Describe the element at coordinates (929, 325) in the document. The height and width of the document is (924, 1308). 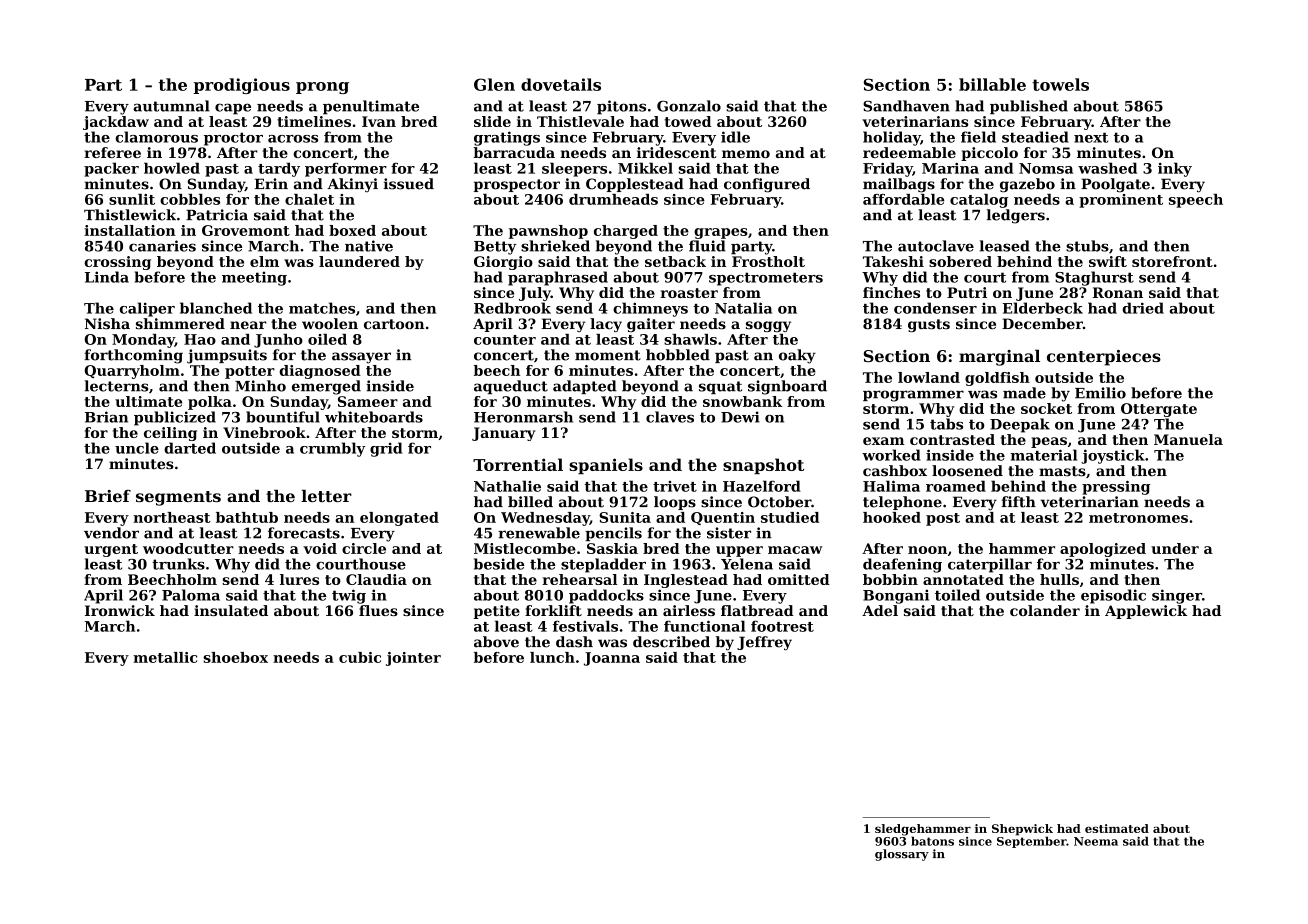
I see `gusts` at that location.
